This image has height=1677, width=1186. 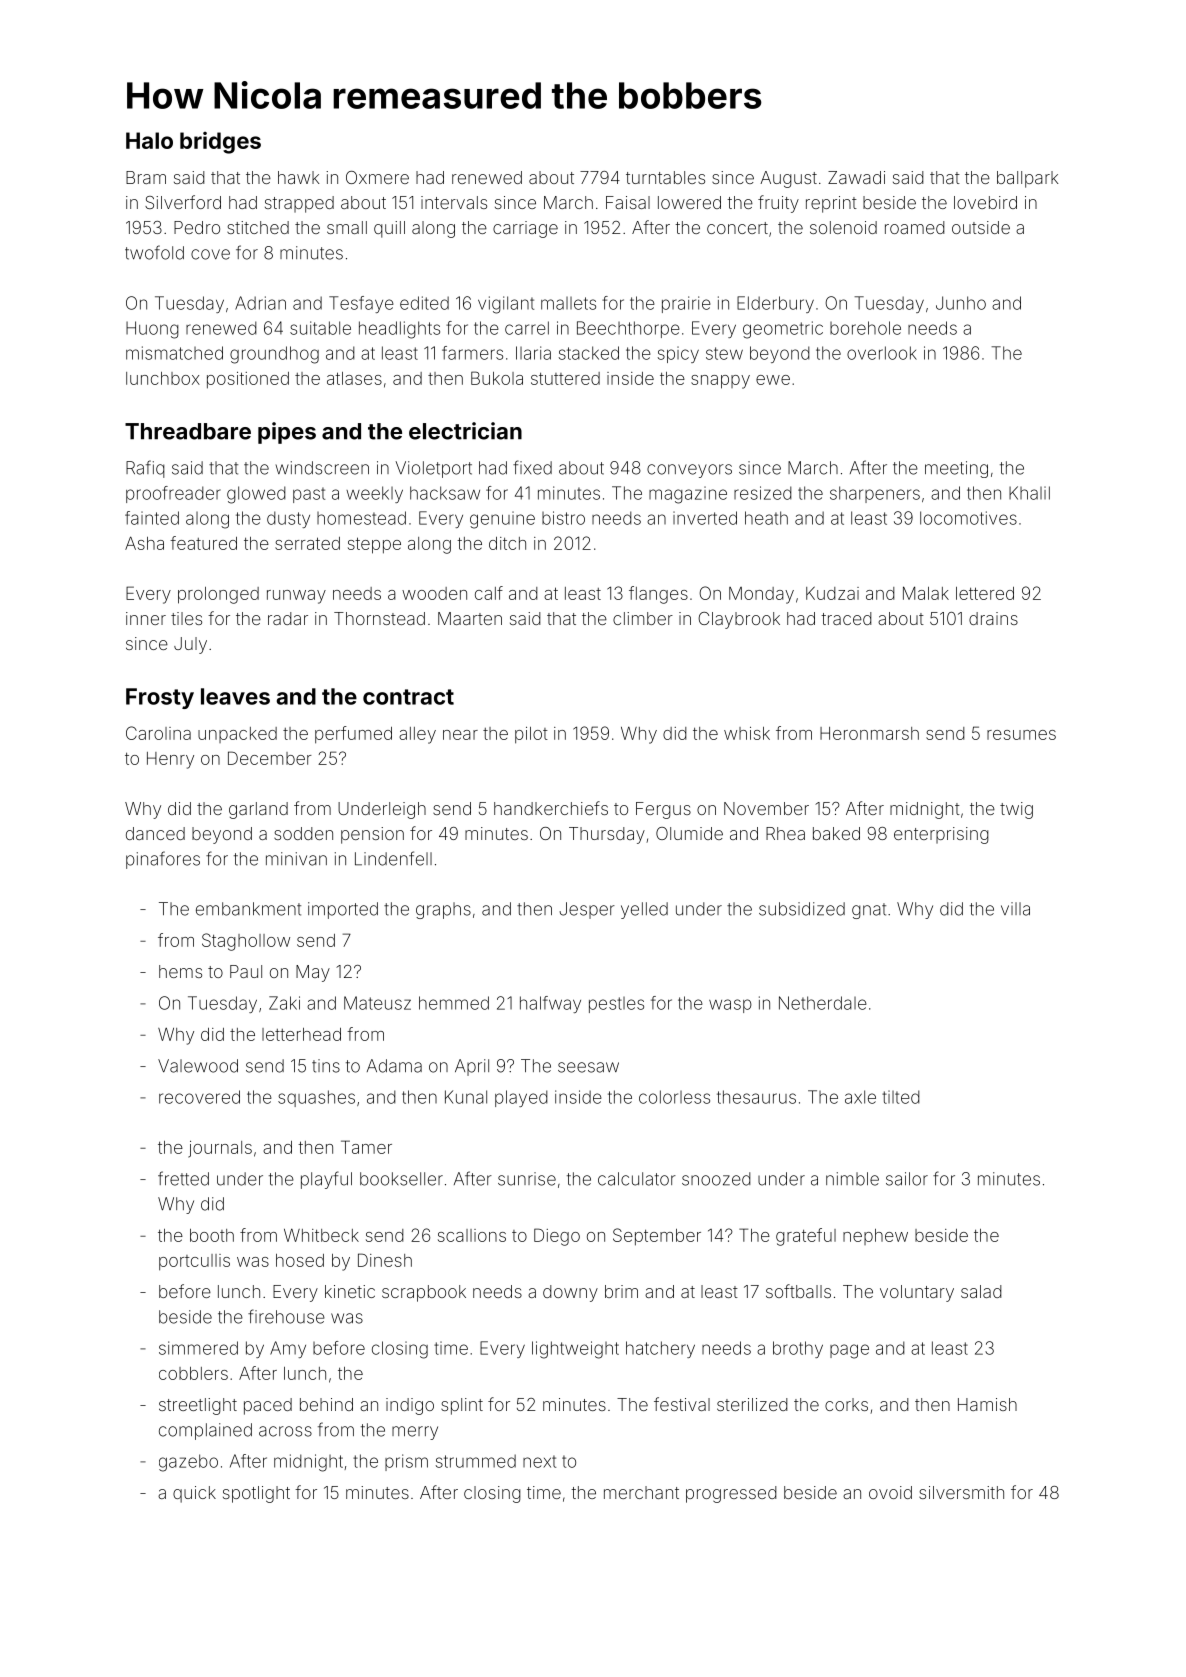 I want to click on tilted, so click(x=901, y=1097).
